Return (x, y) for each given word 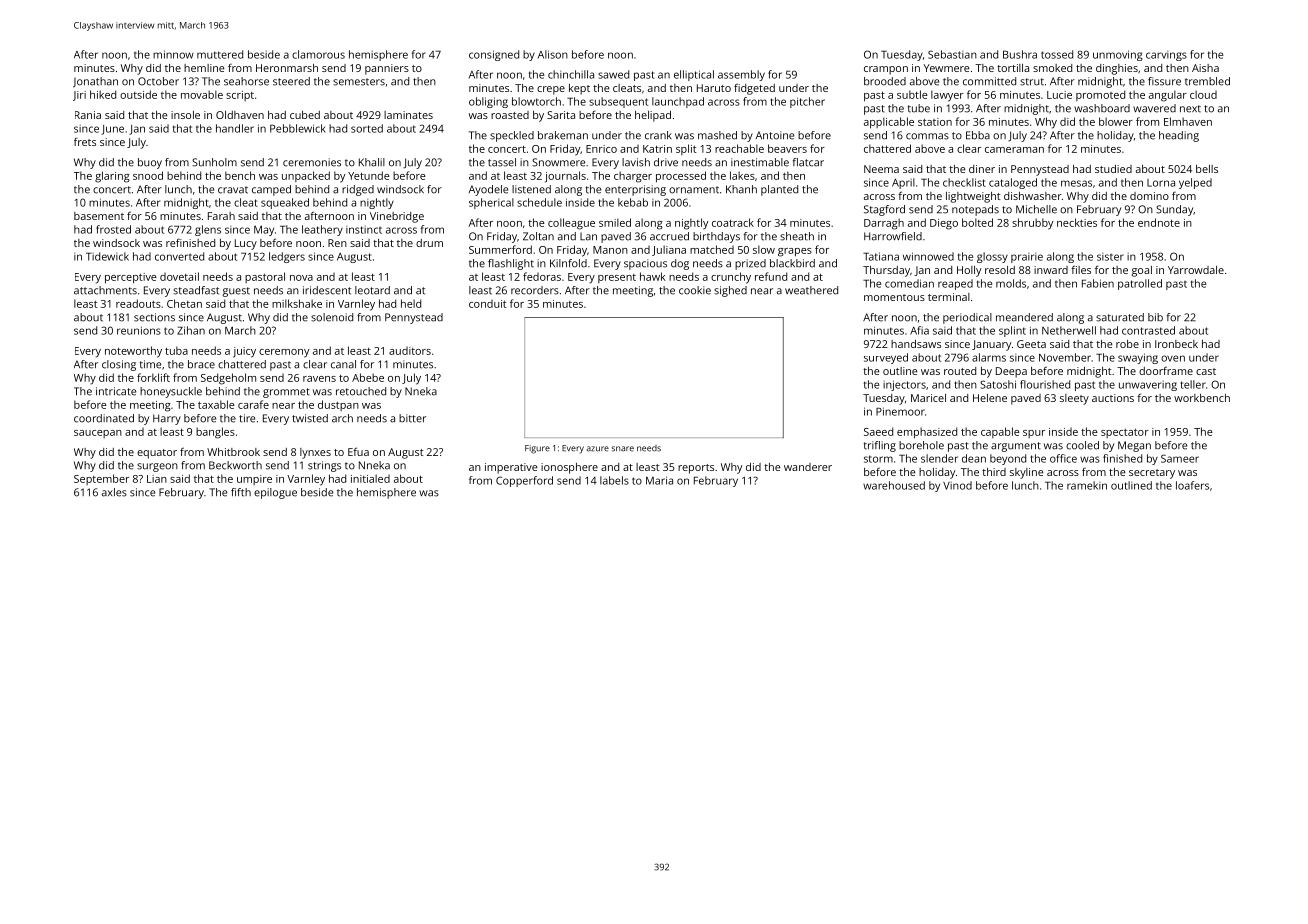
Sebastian (952, 54)
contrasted (1148, 330)
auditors (410, 351)
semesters (359, 82)
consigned (494, 55)
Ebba (978, 135)
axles (114, 492)
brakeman (563, 135)
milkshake (297, 303)
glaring (112, 177)
